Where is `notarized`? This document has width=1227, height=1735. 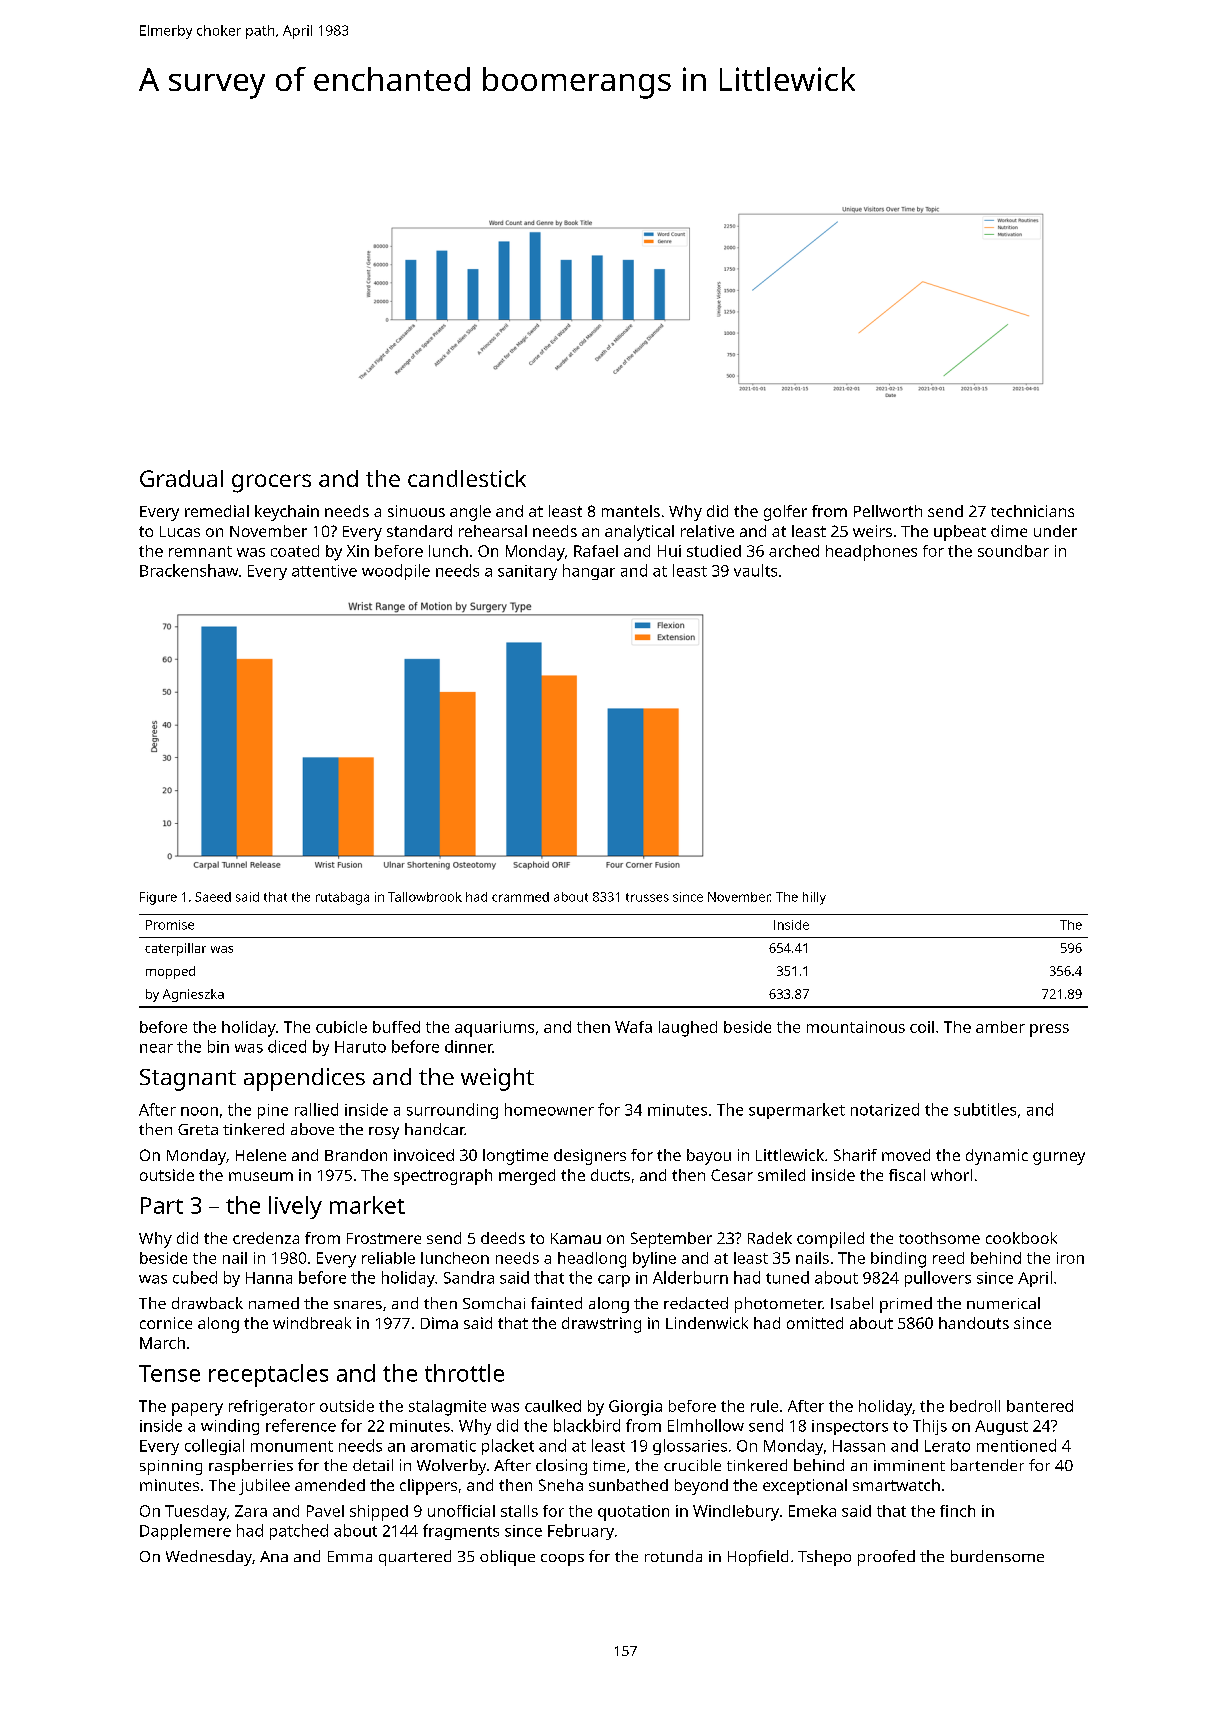 notarized is located at coordinates (885, 1109).
